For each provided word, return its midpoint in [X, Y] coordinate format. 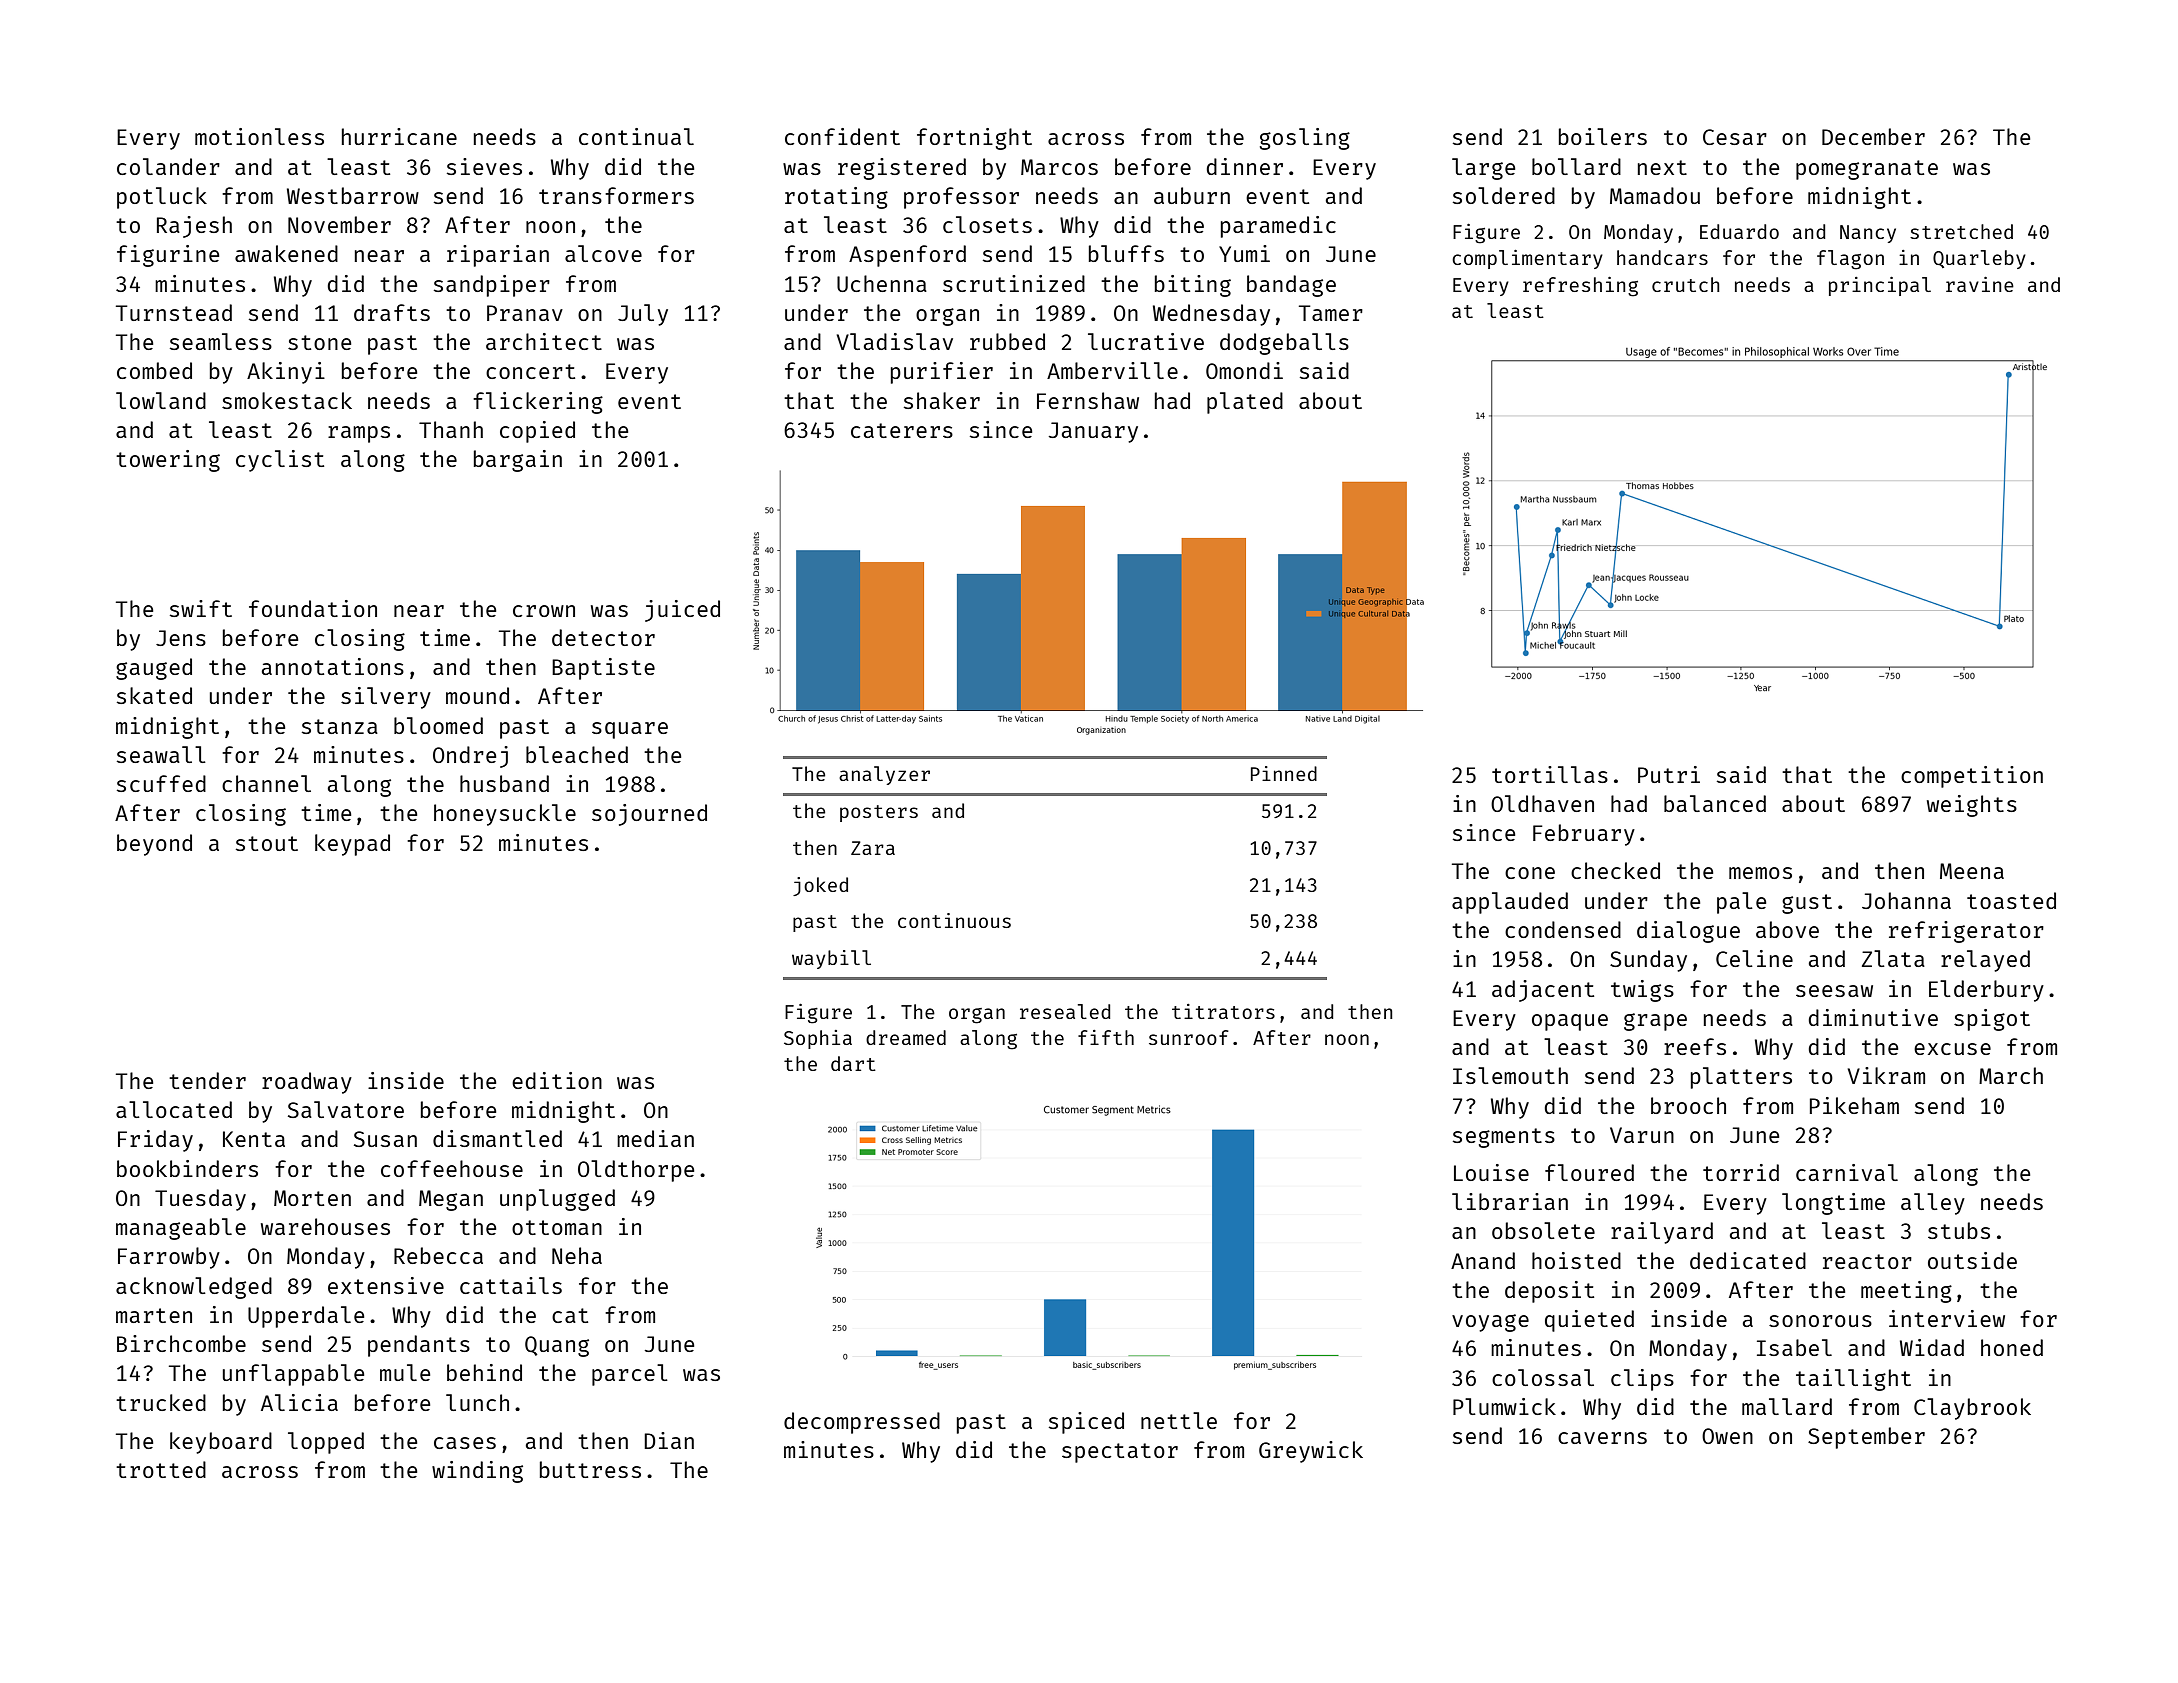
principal [1880, 286]
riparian [498, 256]
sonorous [1820, 1321]
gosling [1305, 139]
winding [477, 1472]
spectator [1120, 1453]
